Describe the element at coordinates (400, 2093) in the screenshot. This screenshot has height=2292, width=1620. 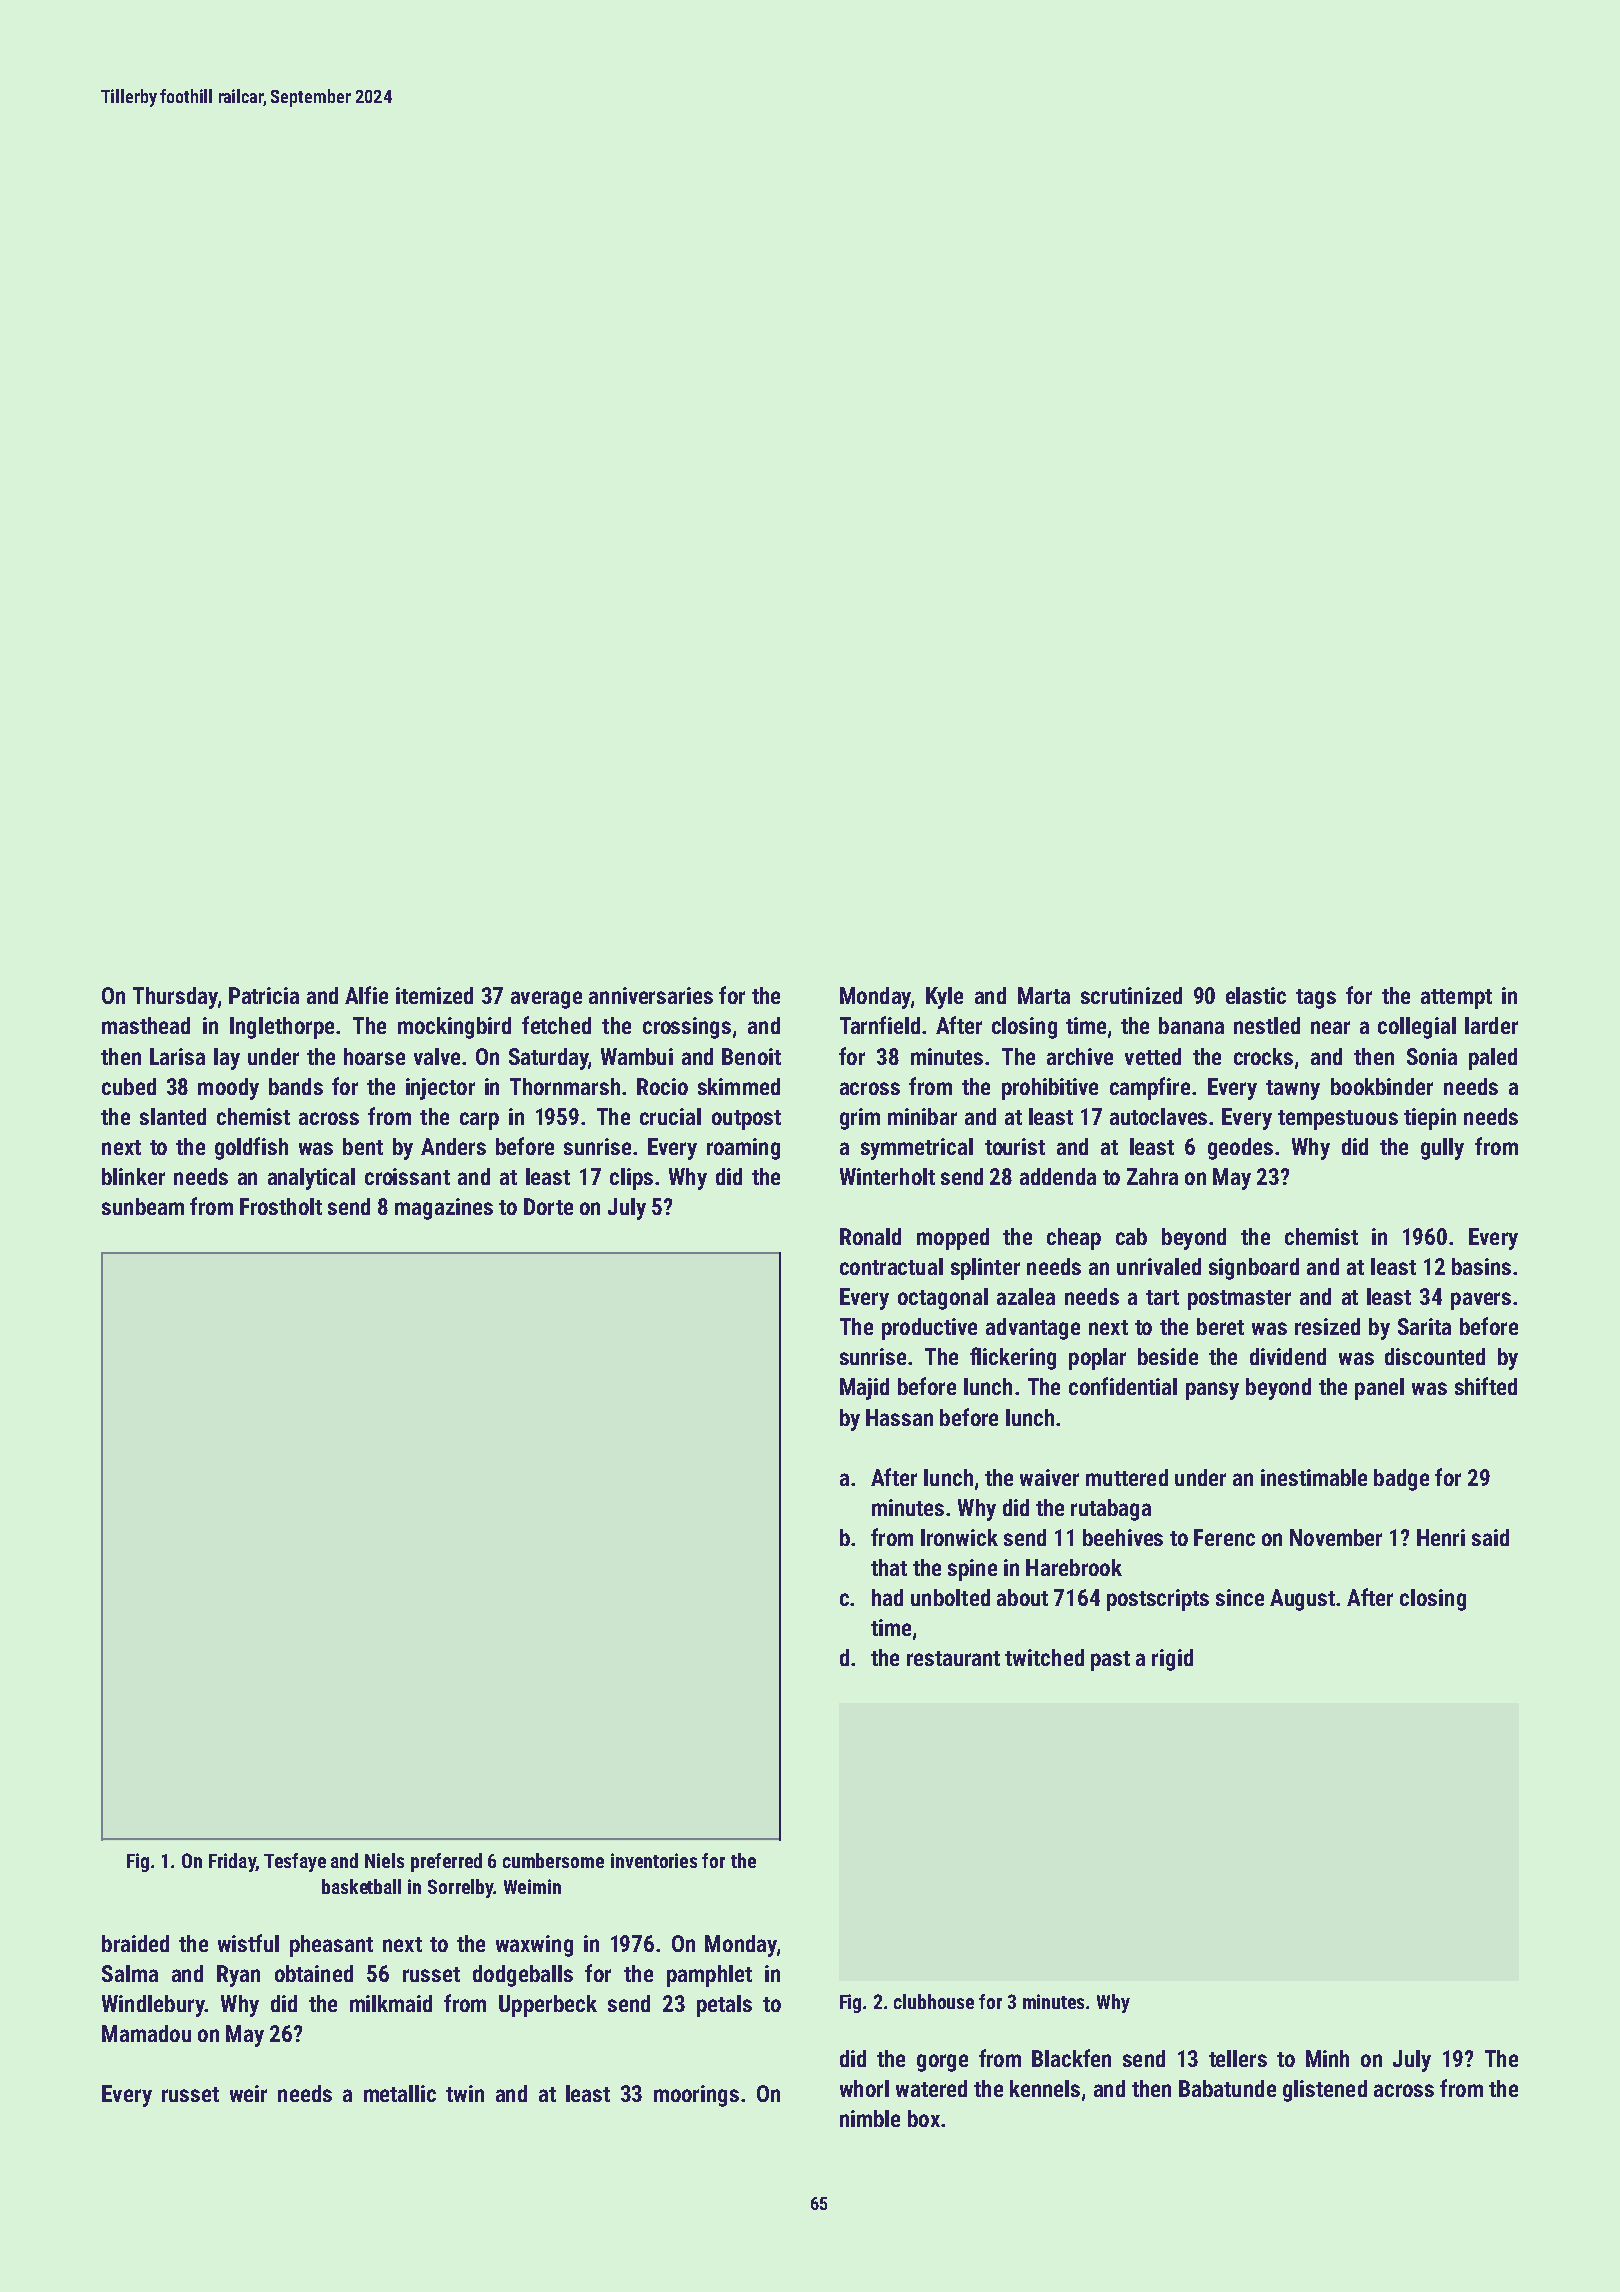
I see `metallic` at that location.
